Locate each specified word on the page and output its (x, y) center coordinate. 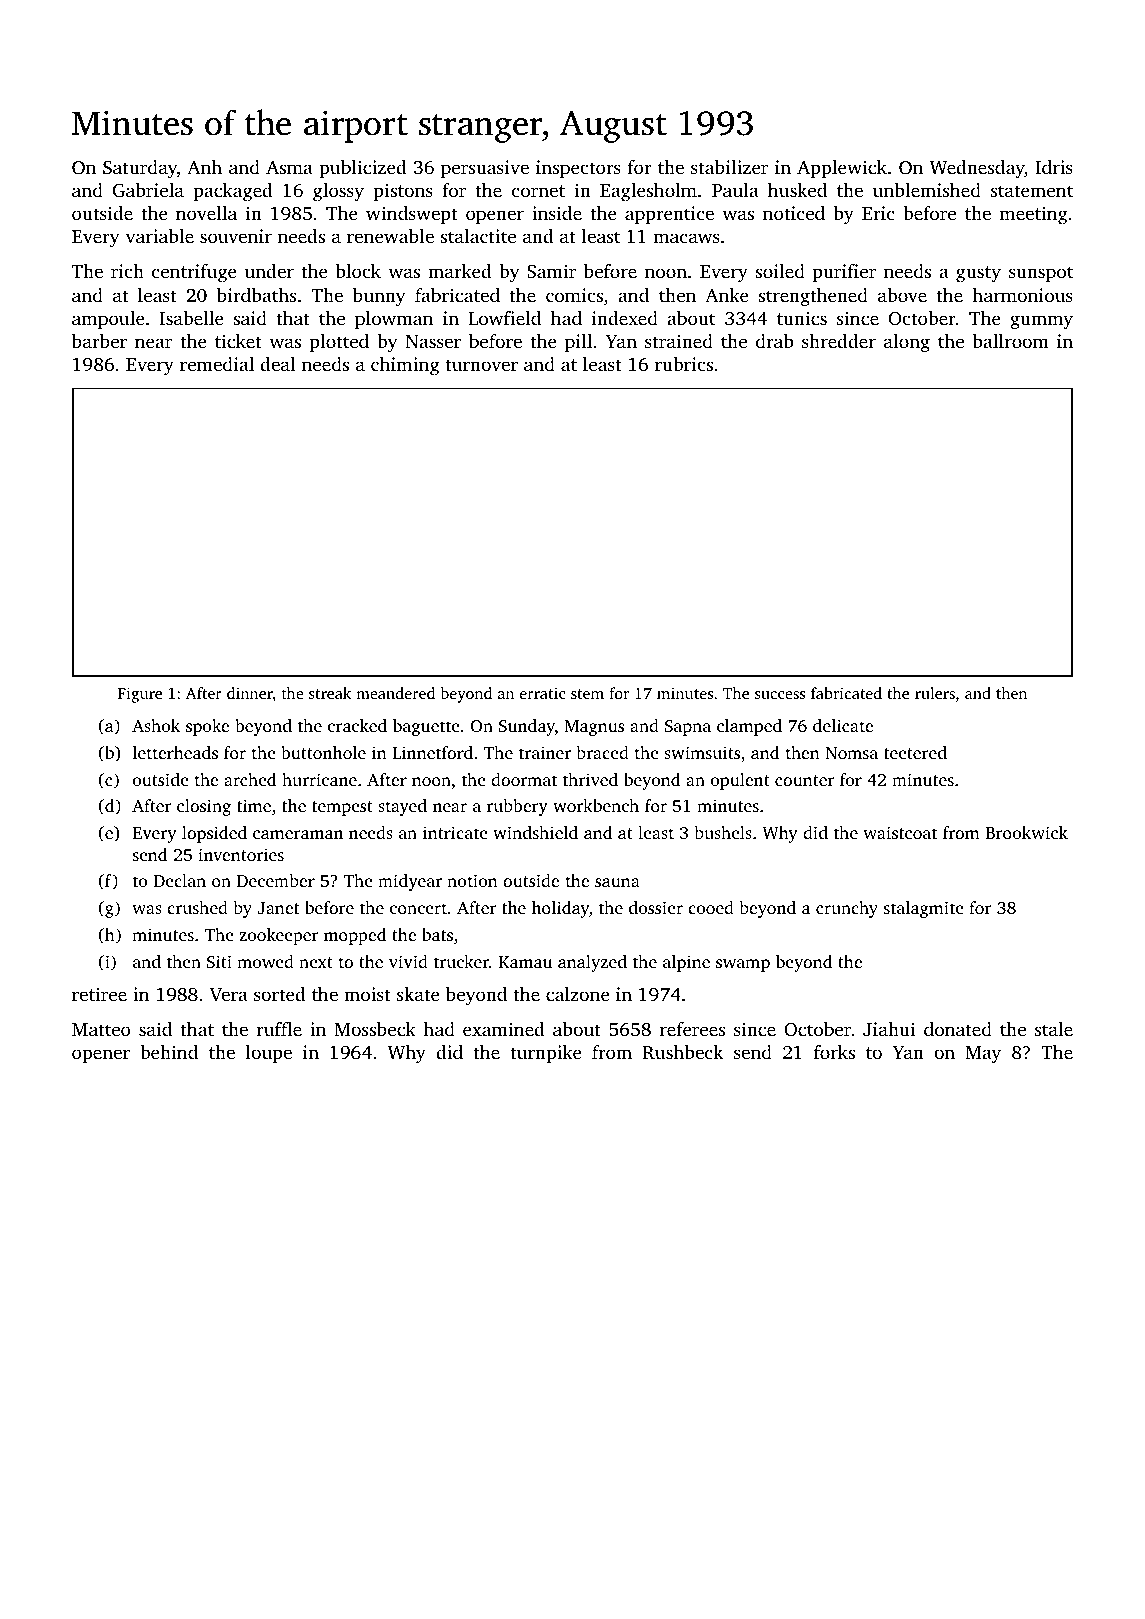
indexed (625, 318)
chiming (405, 366)
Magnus (594, 728)
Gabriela (148, 190)
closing (204, 807)
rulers (935, 693)
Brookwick (1026, 832)
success (780, 695)
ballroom (1011, 341)
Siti (219, 962)
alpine (686, 963)
